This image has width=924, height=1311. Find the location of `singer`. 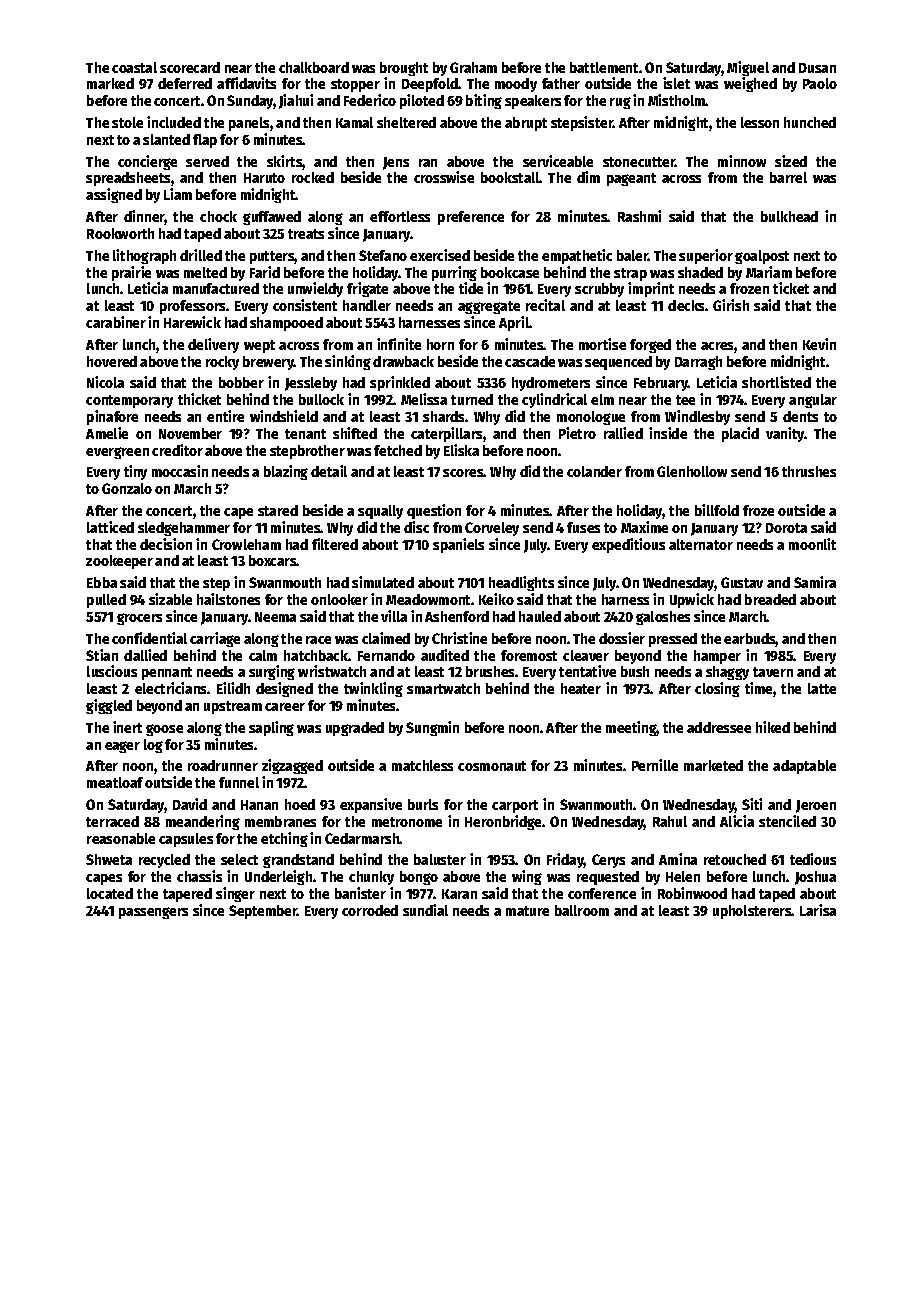

singer is located at coordinates (235, 894).
